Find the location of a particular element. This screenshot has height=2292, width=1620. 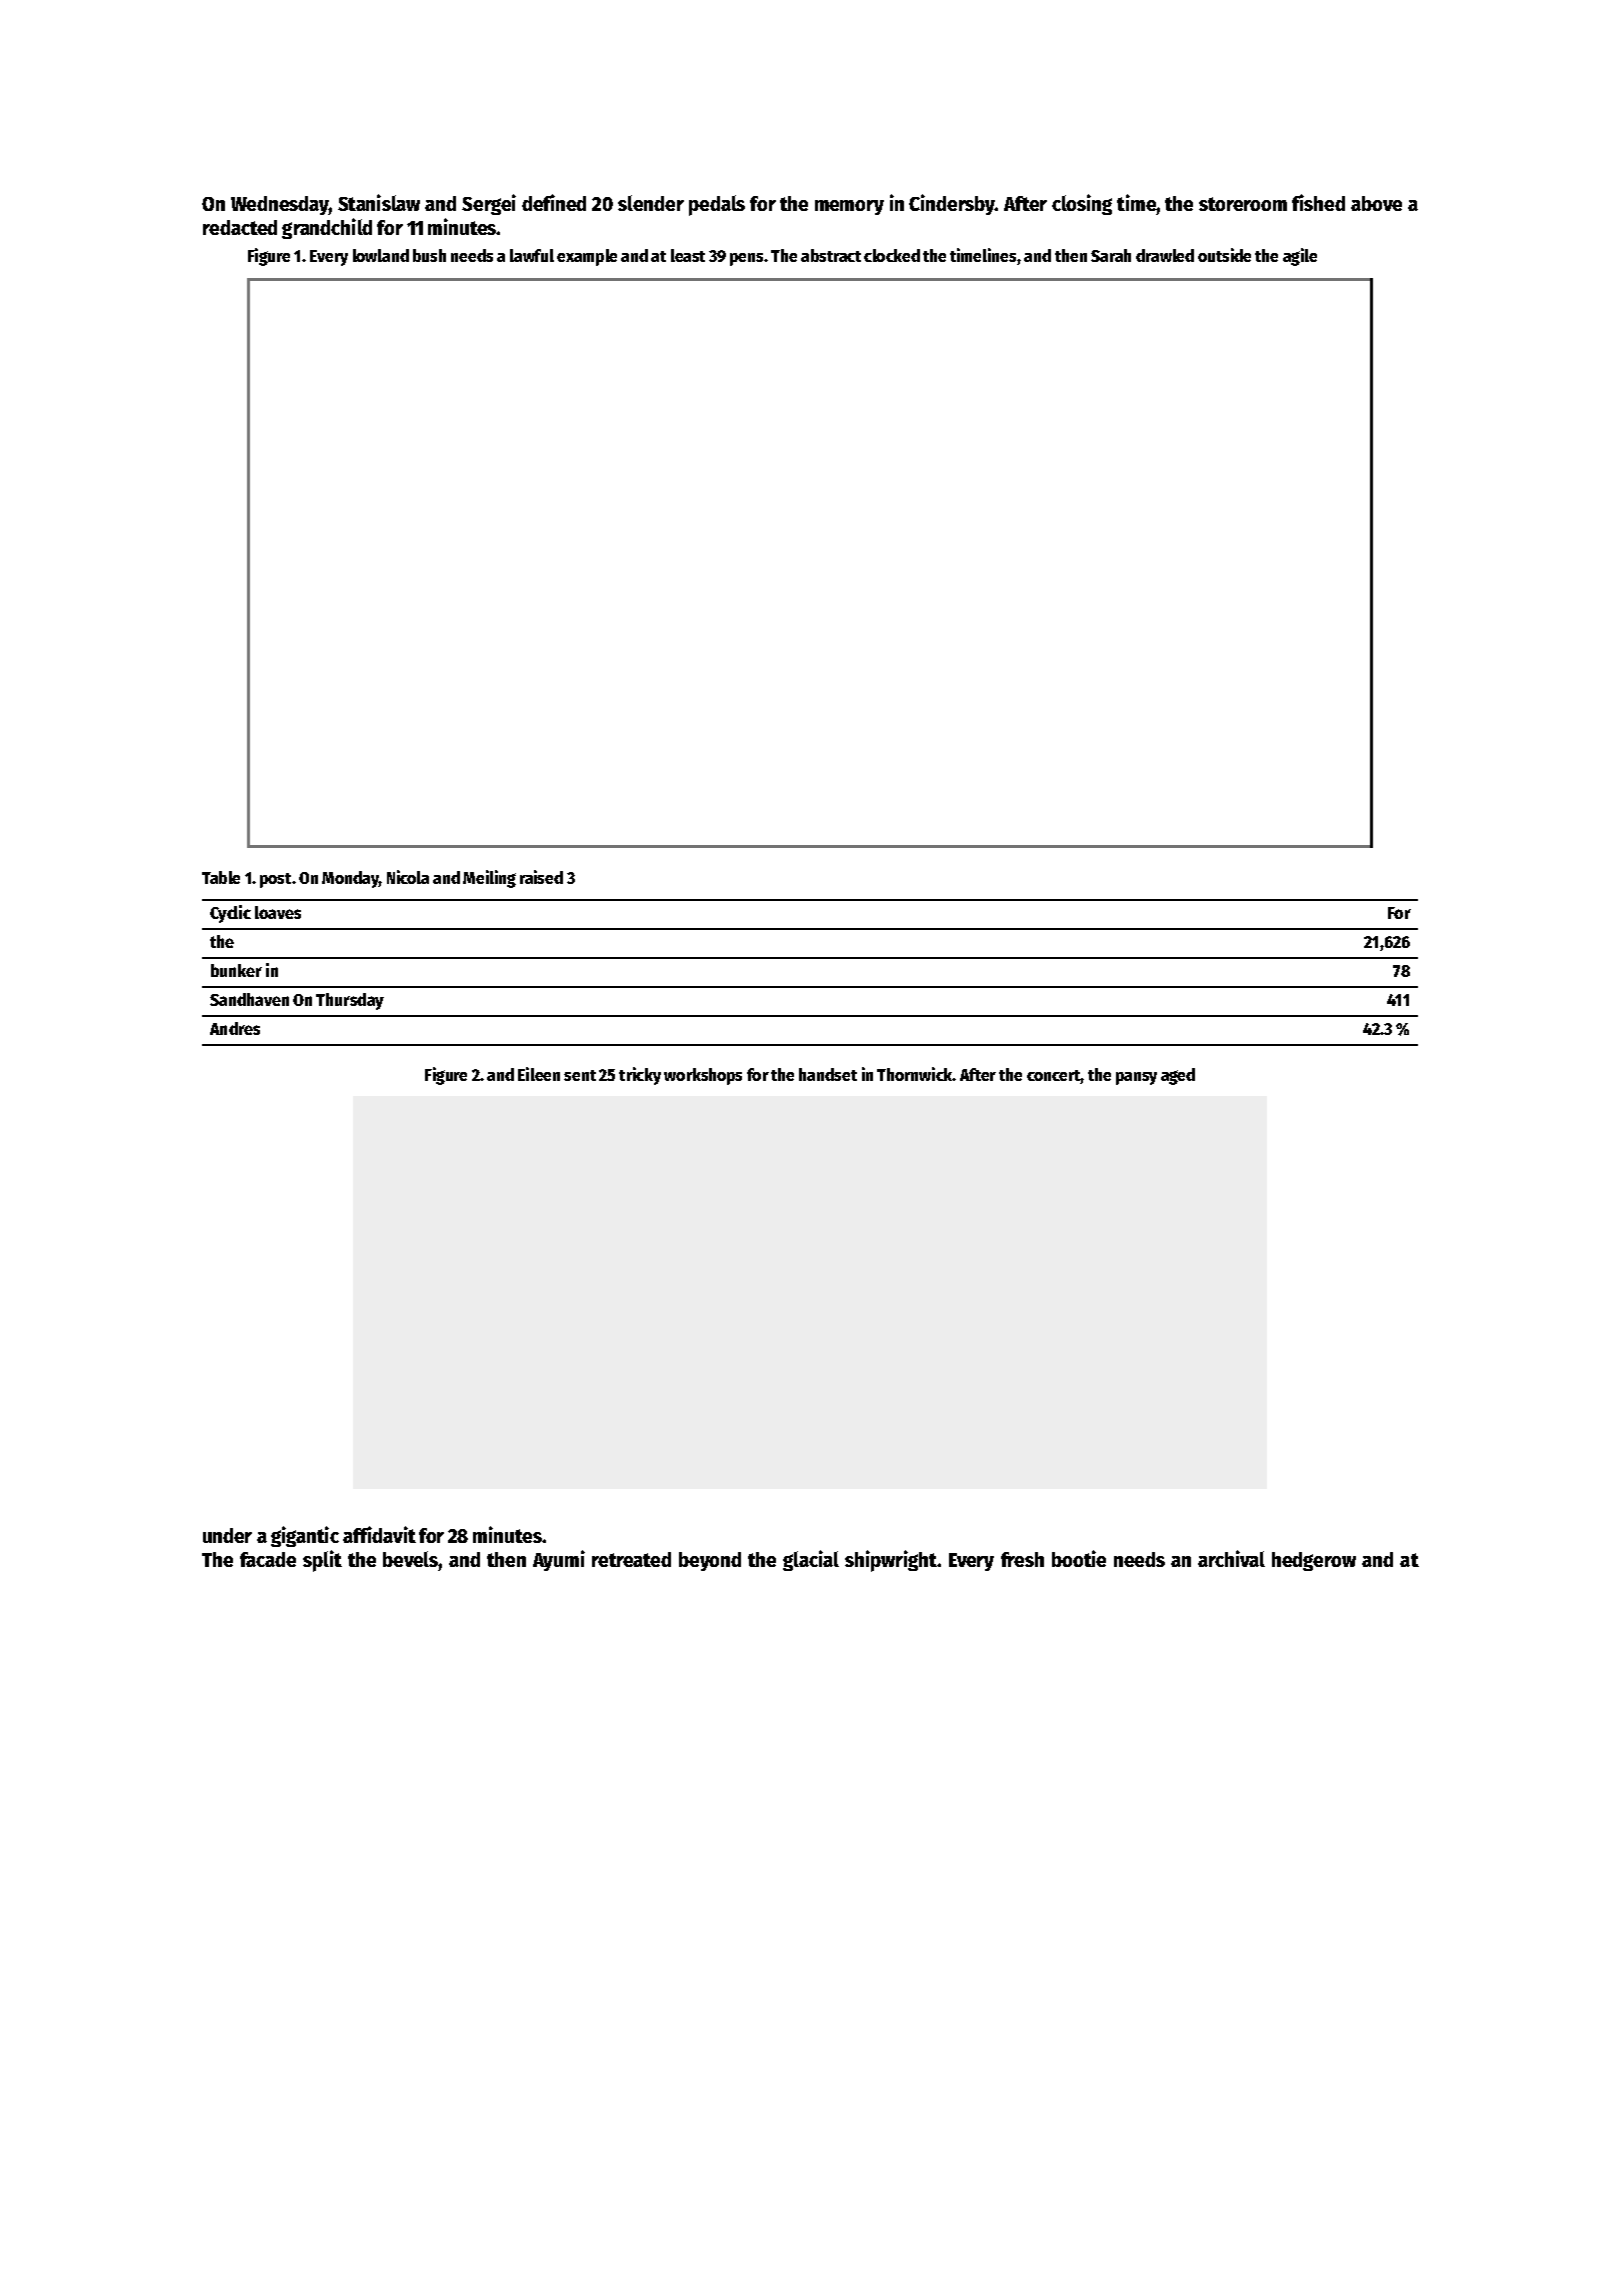

under is located at coordinates (227, 1535).
